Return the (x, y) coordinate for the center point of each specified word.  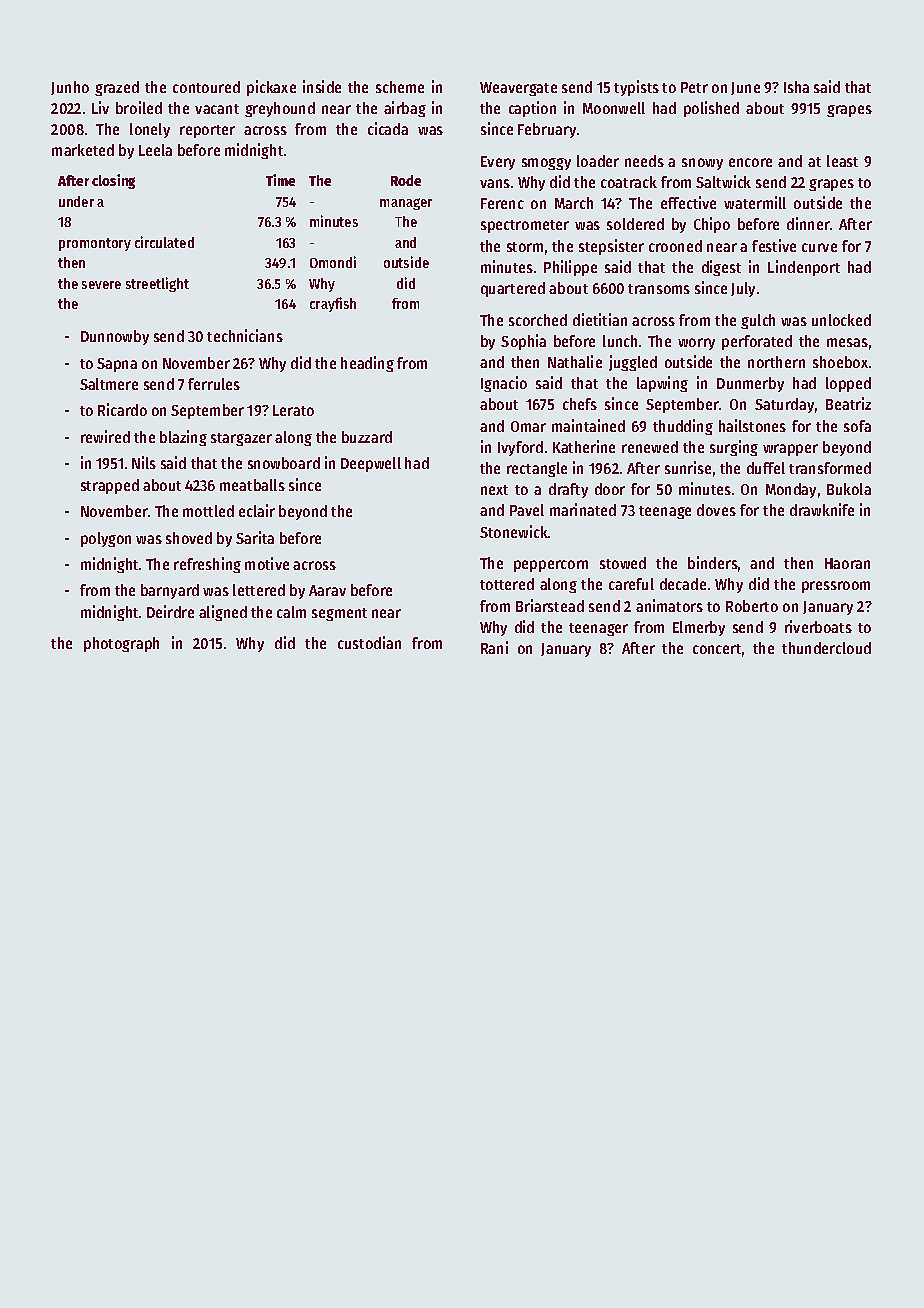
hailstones (752, 425)
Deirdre (170, 611)
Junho (70, 88)
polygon (106, 539)
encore (750, 162)
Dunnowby (115, 337)
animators (669, 605)
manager (406, 204)
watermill (755, 202)
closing (113, 181)
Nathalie (575, 361)
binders (713, 562)
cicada (388, 128)
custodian (369, 642)
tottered (507, 584)
